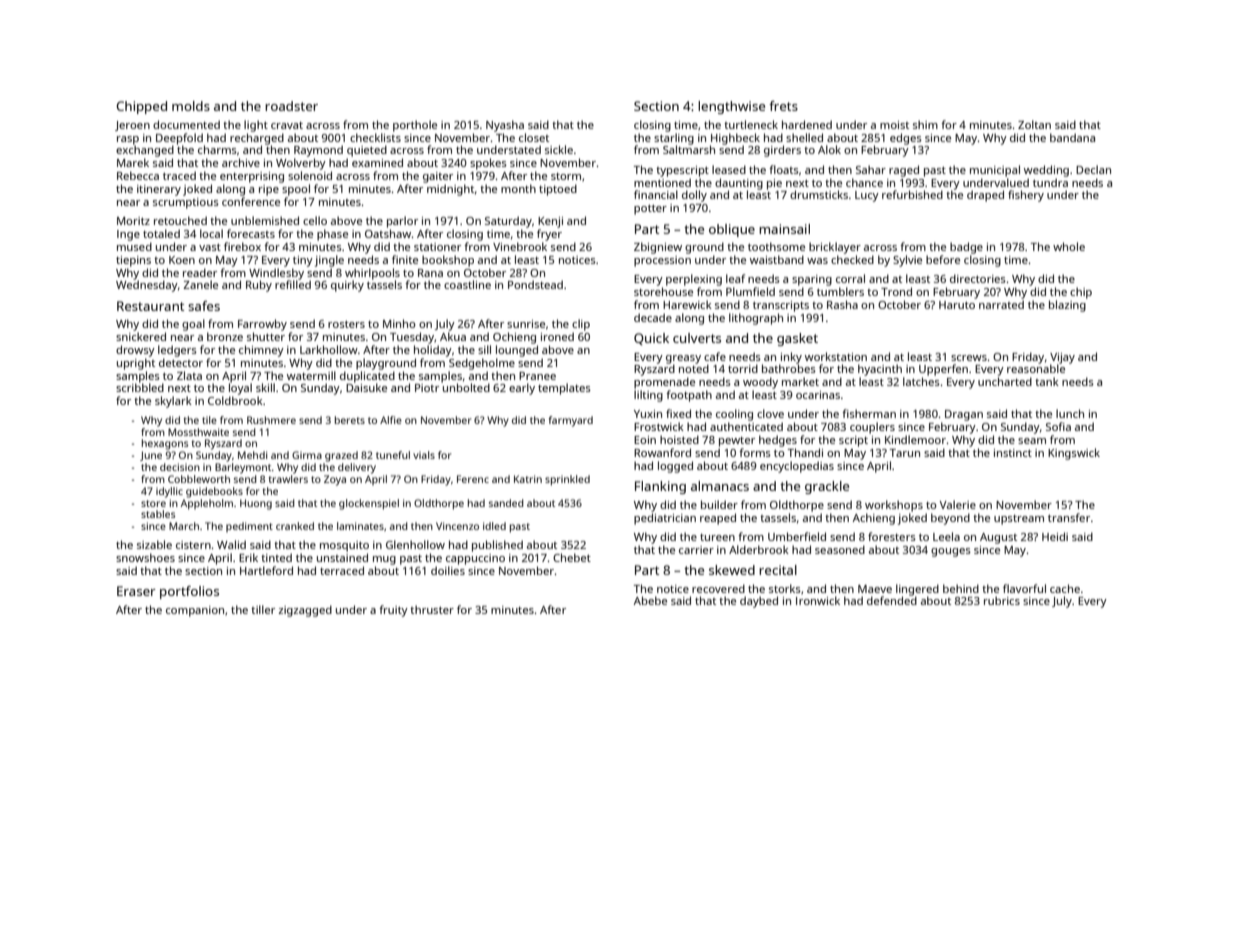 This screenshot has width=1233, height=952. I want to click on noted, so click(694, 368).
